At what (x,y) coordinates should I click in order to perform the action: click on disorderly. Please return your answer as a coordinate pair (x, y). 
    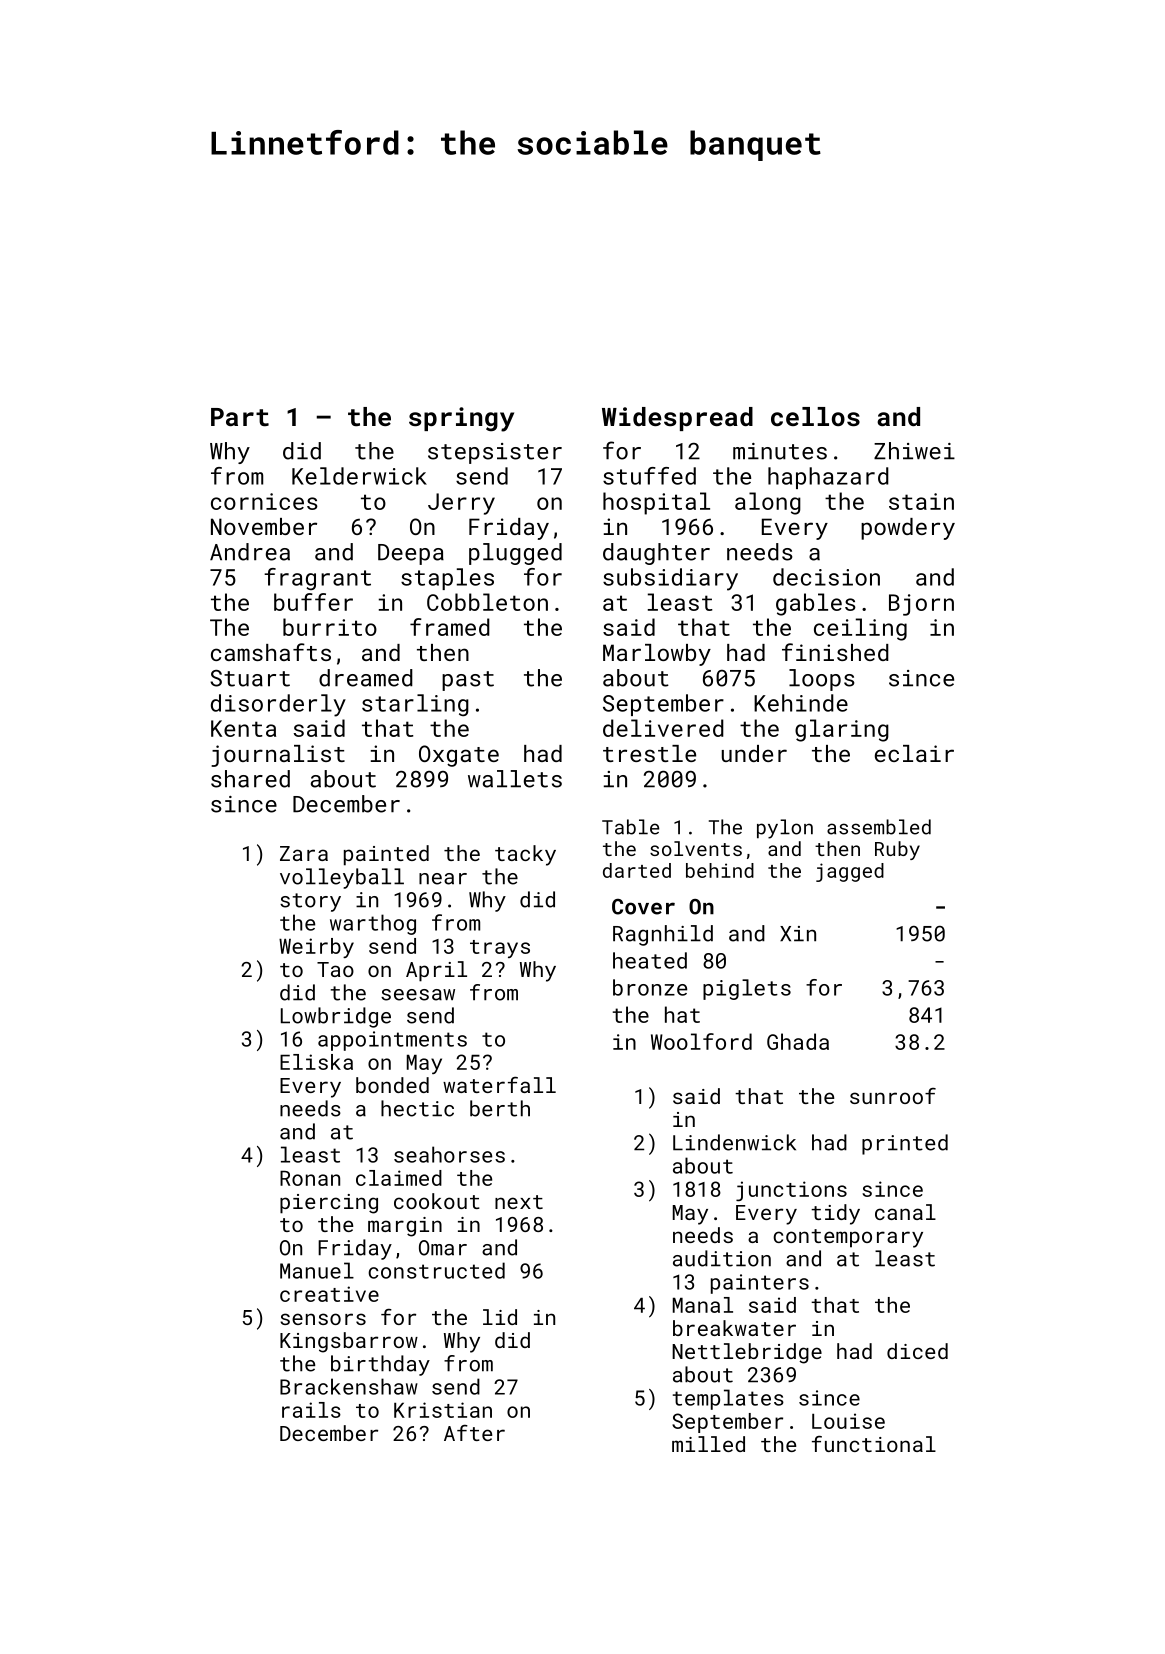
    Looking at the image, I should click on (278, 705).
